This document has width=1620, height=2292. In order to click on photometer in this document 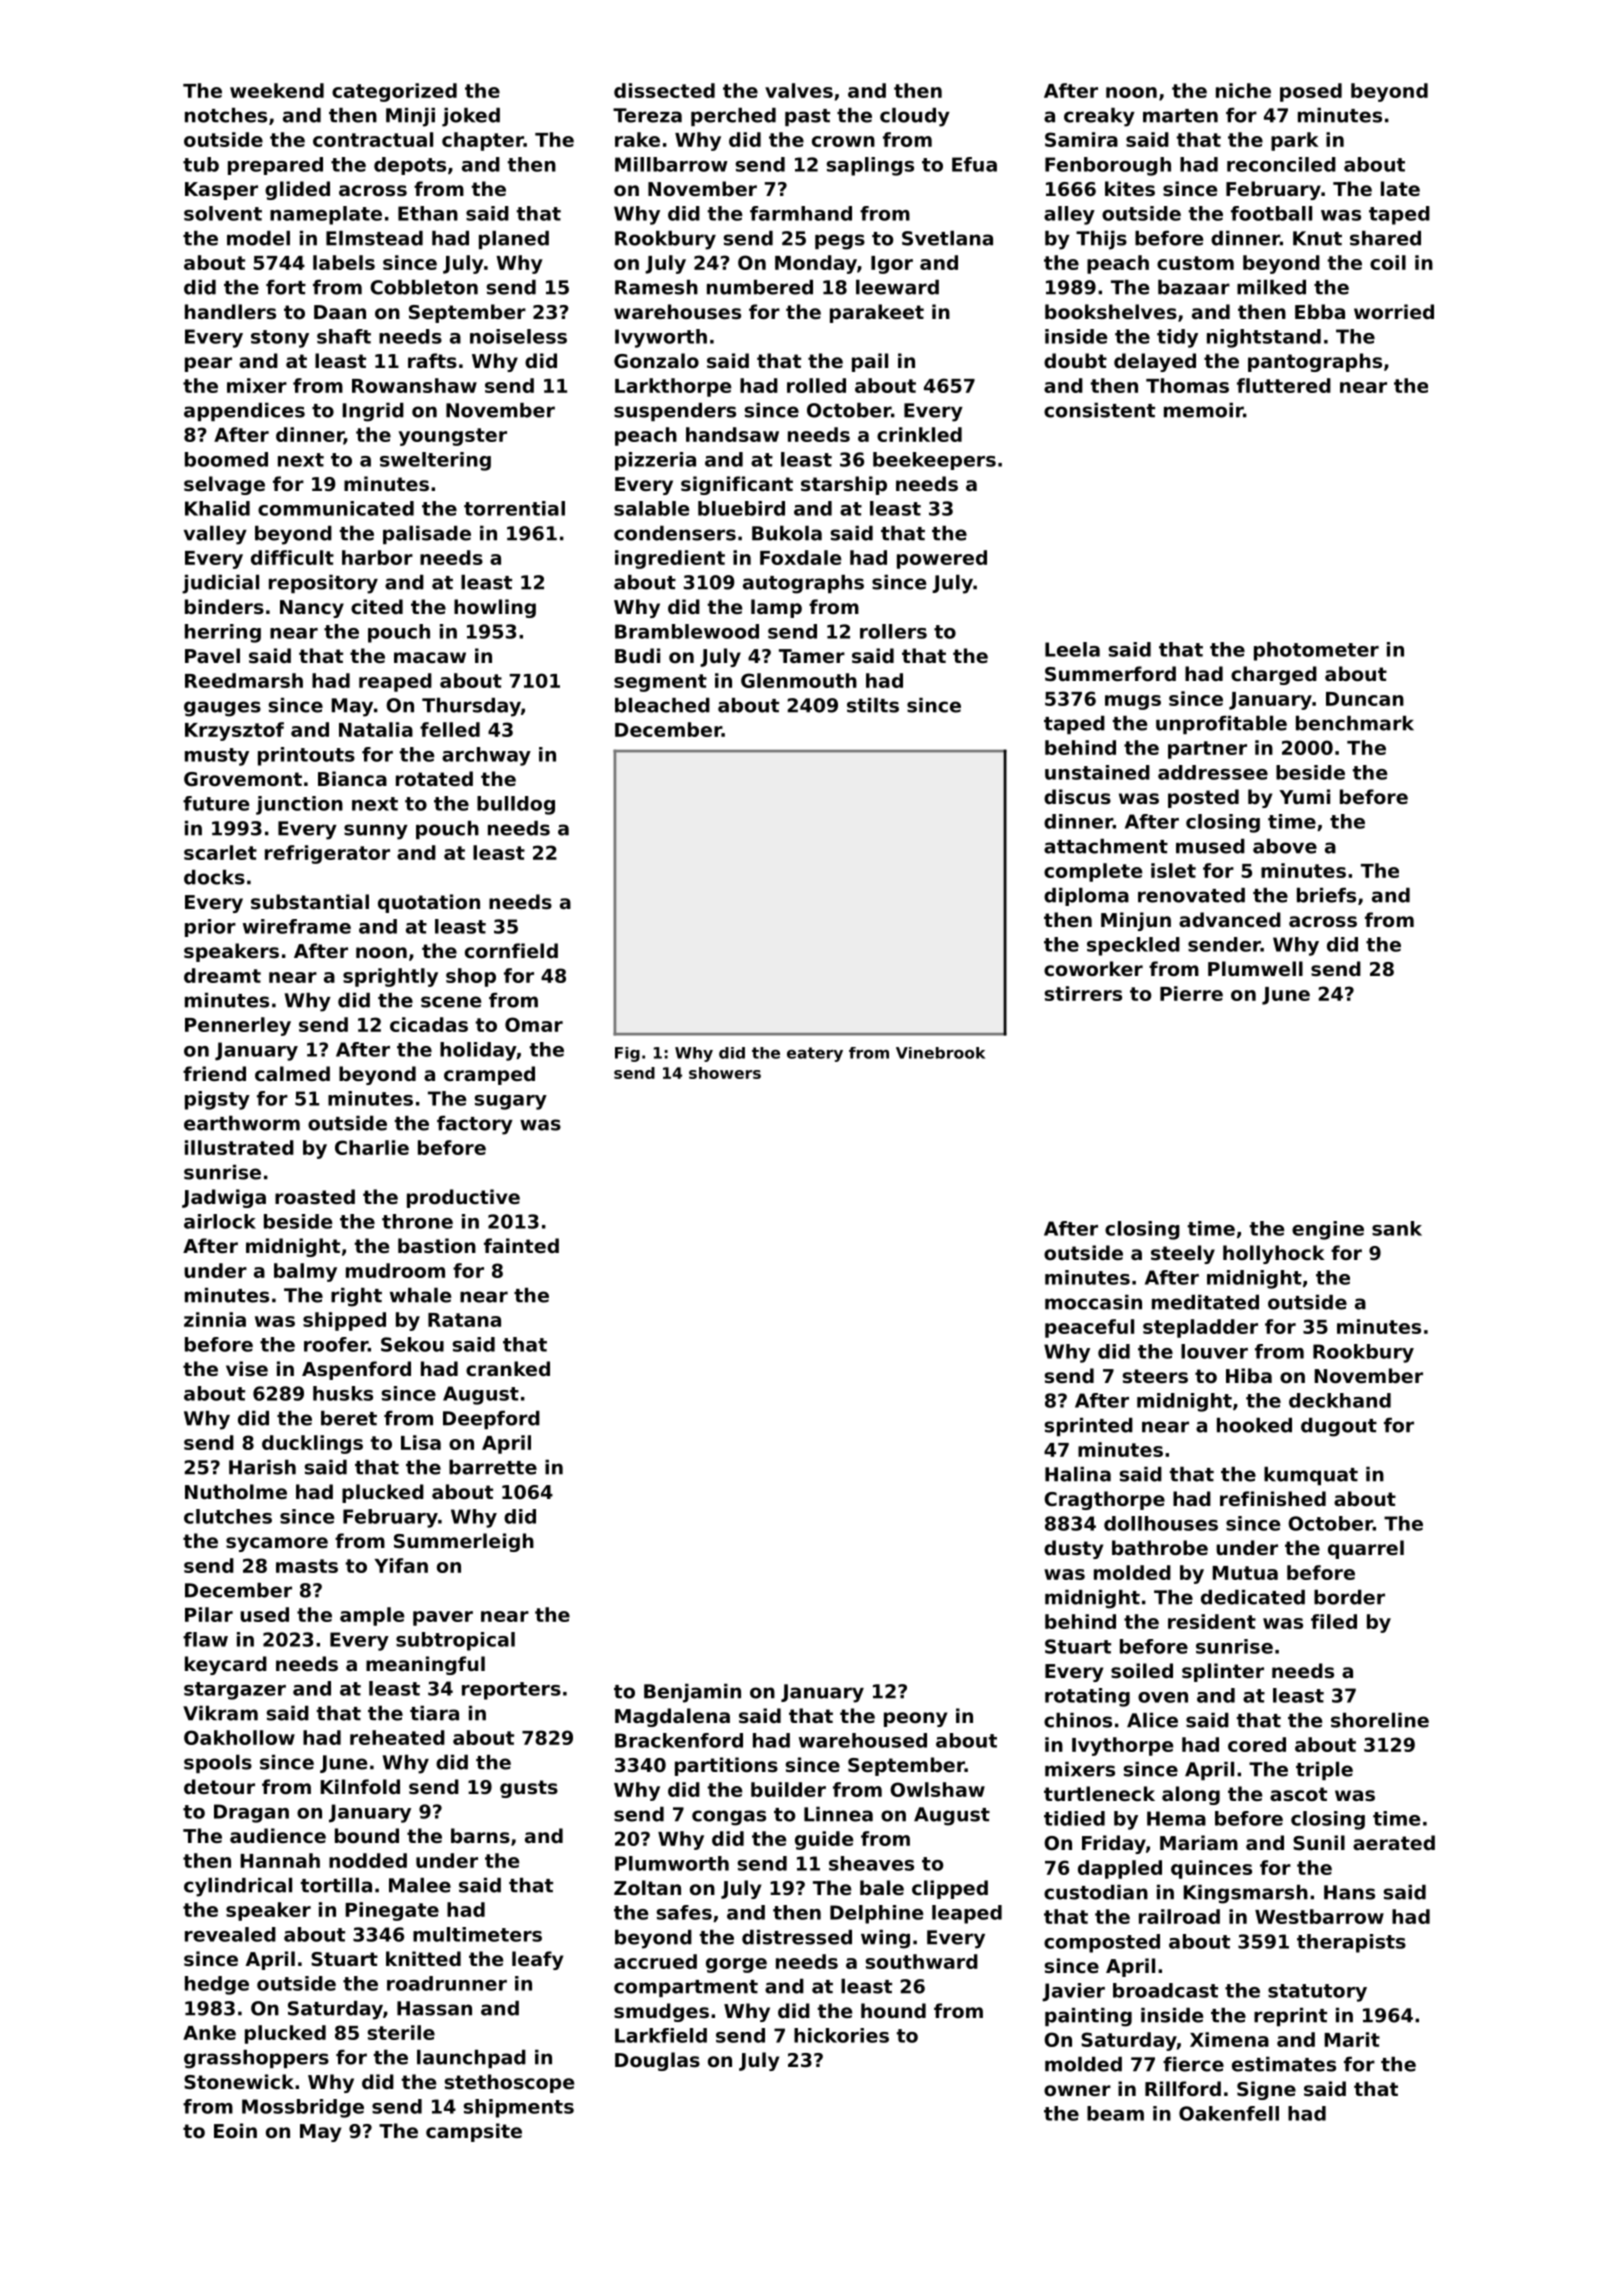, I will do `click(1316, 651)`.
